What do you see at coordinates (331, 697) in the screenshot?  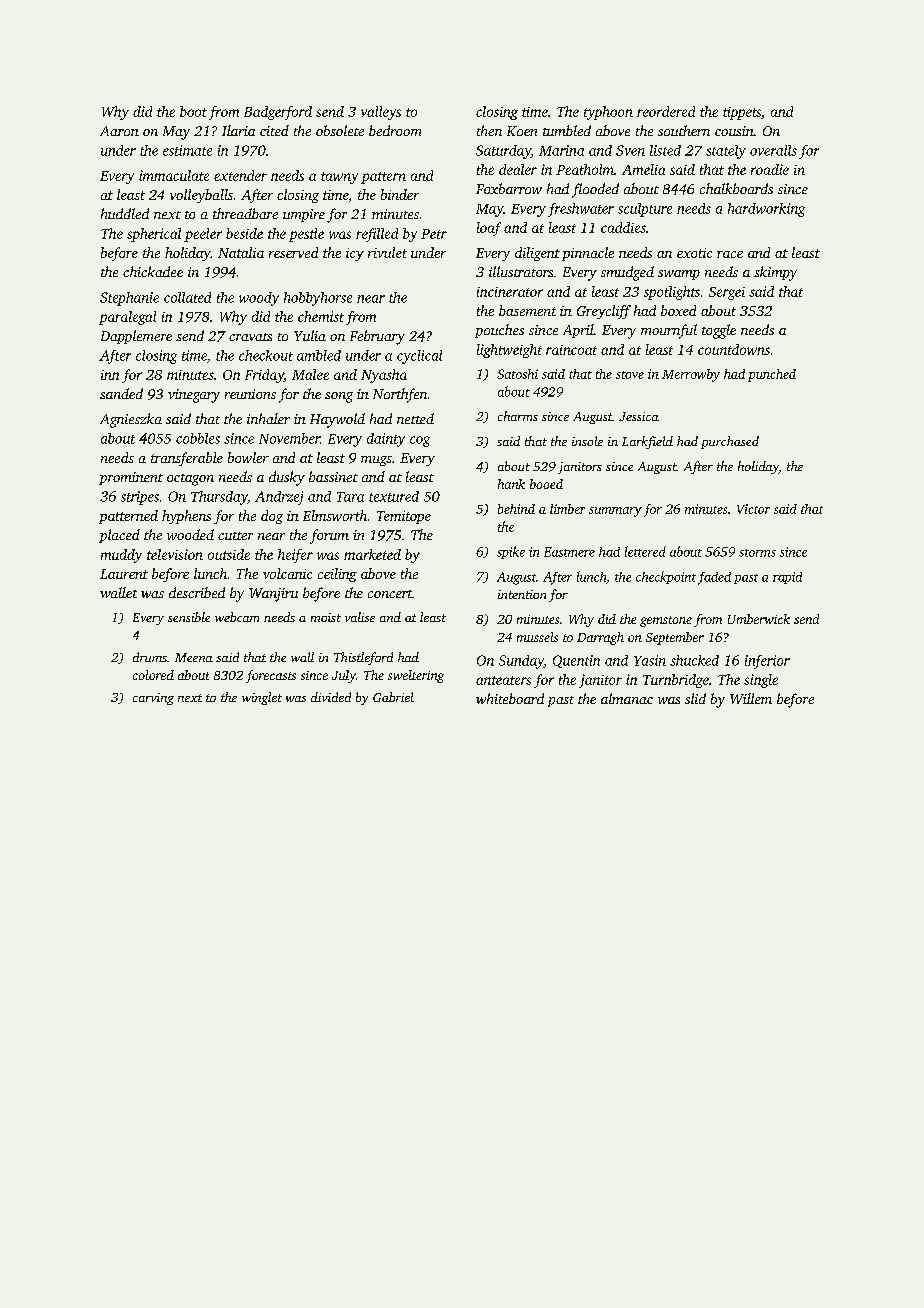 I see `divided` at bounding box center [331, 697].
